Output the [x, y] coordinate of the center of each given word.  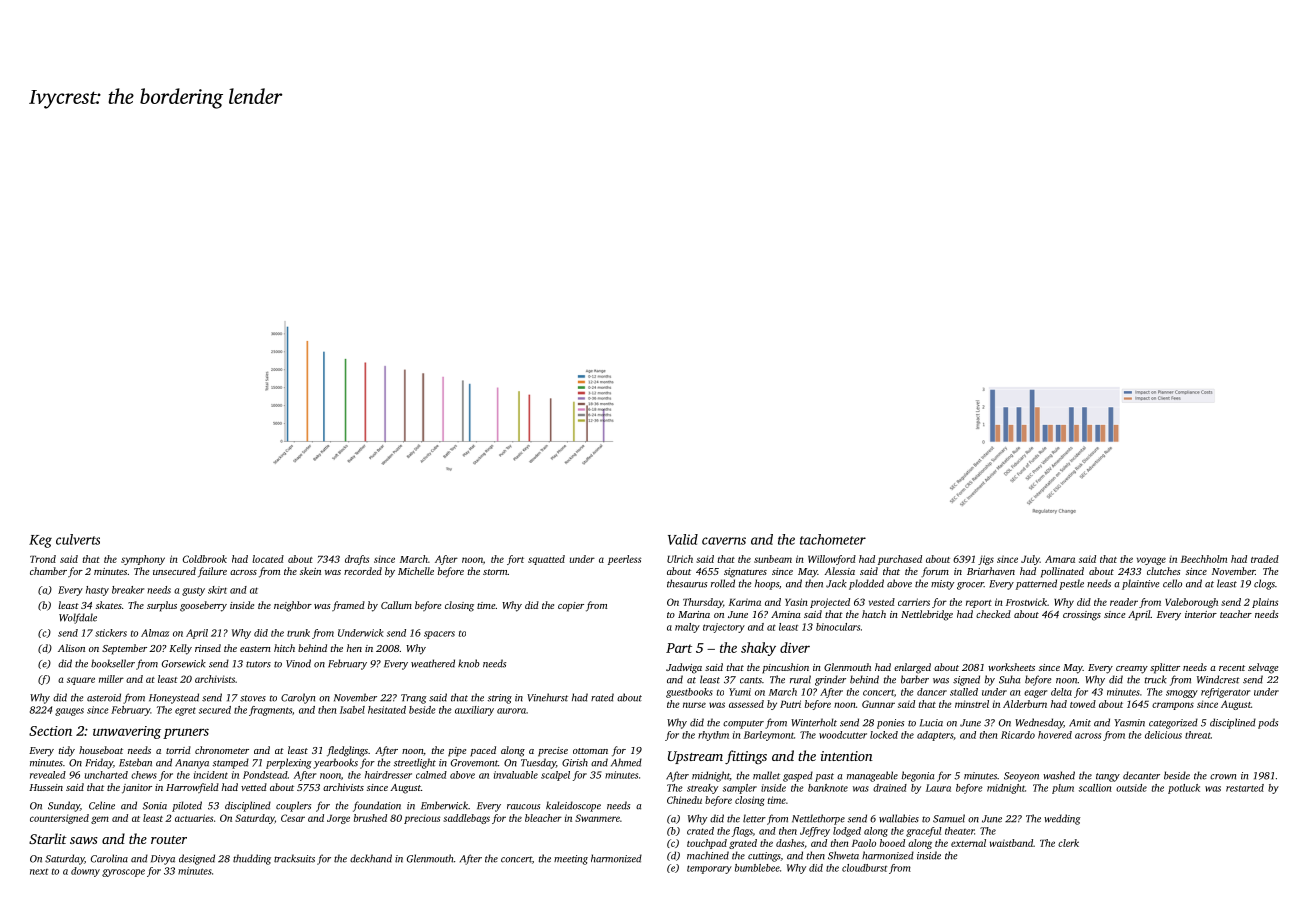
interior [1201, 614]
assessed [746, 704]
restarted [1245, 788]
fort [515, 560]
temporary [709, 869]
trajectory [724, 628]
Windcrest [1218, 679]
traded [1265, 559]
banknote [828, 788]
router [169, 840]
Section [50, 731]
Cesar [293, 818]
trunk [298, 633]
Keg [40, 541]
